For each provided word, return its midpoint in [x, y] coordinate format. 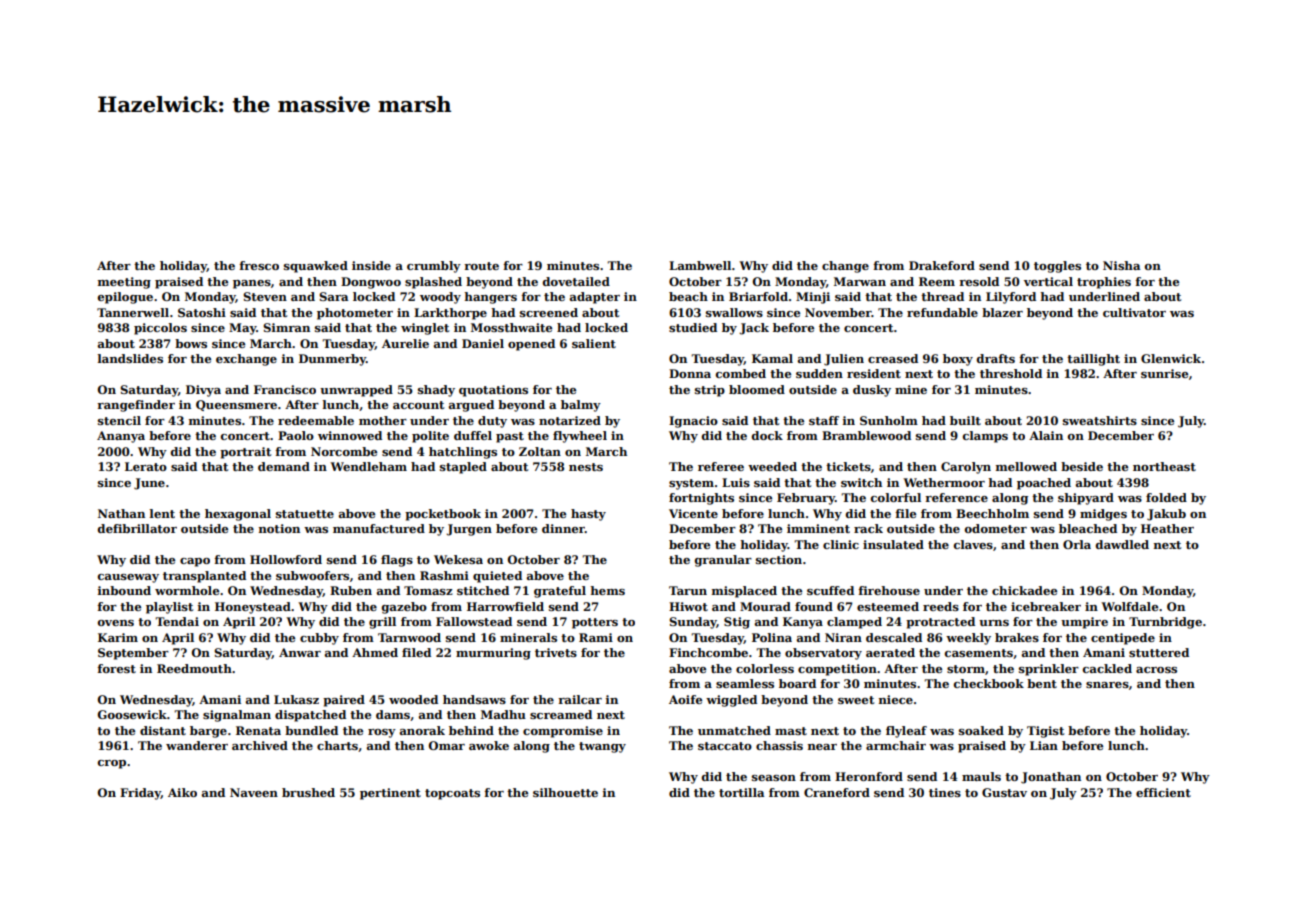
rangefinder [136, 406]
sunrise [1164, 373]
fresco [259, 265]
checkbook [989, 683]
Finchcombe [708, 652]
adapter [595, 298]
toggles [1057, 267]
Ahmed [375, 652]
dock [767, 435]
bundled [311, 730]
